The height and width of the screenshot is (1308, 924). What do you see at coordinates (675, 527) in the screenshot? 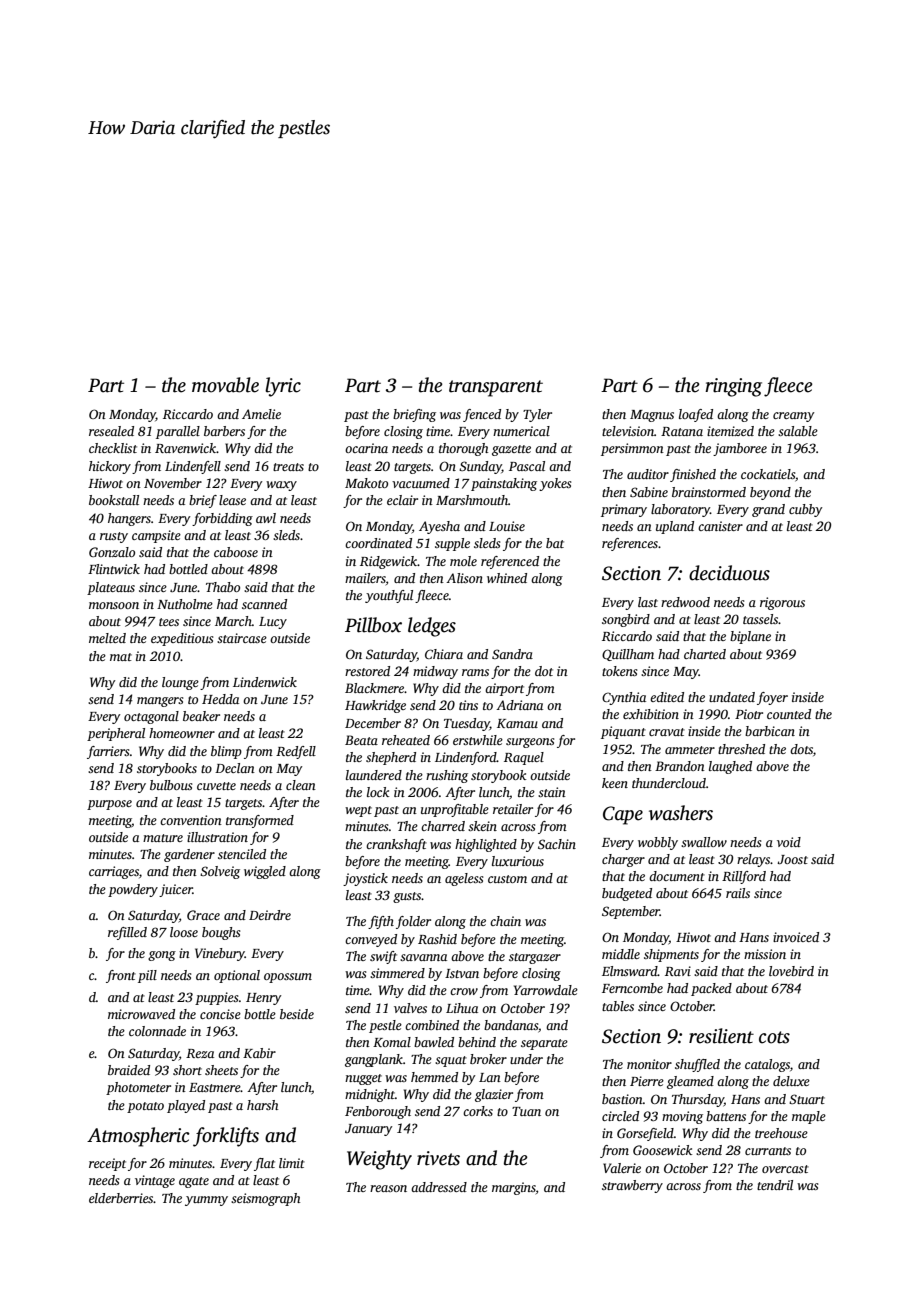
I see `upland` at bounding box center [675, 527].
